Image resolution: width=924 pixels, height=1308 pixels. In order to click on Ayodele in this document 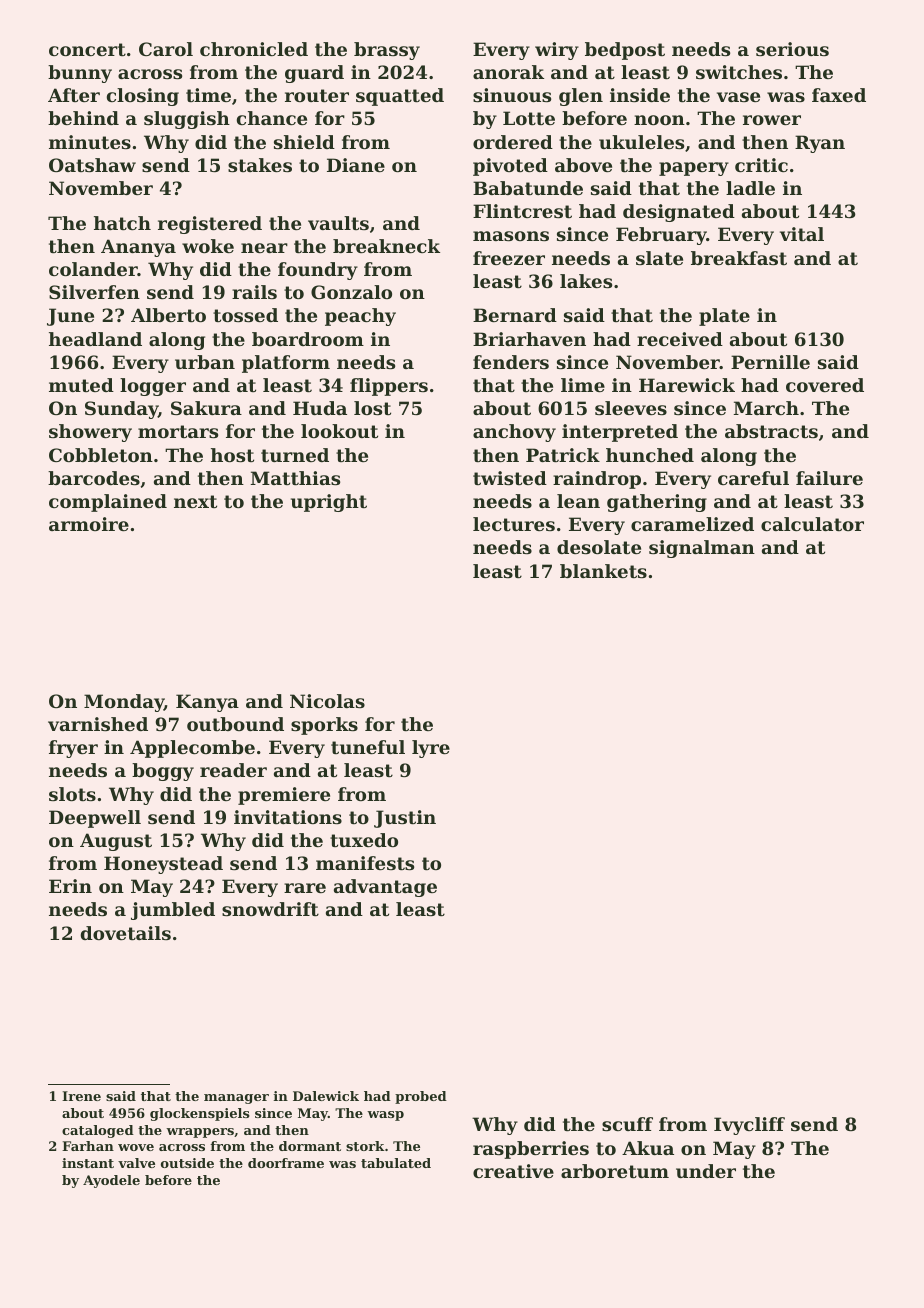, I will do `click(111, 1181)`.
